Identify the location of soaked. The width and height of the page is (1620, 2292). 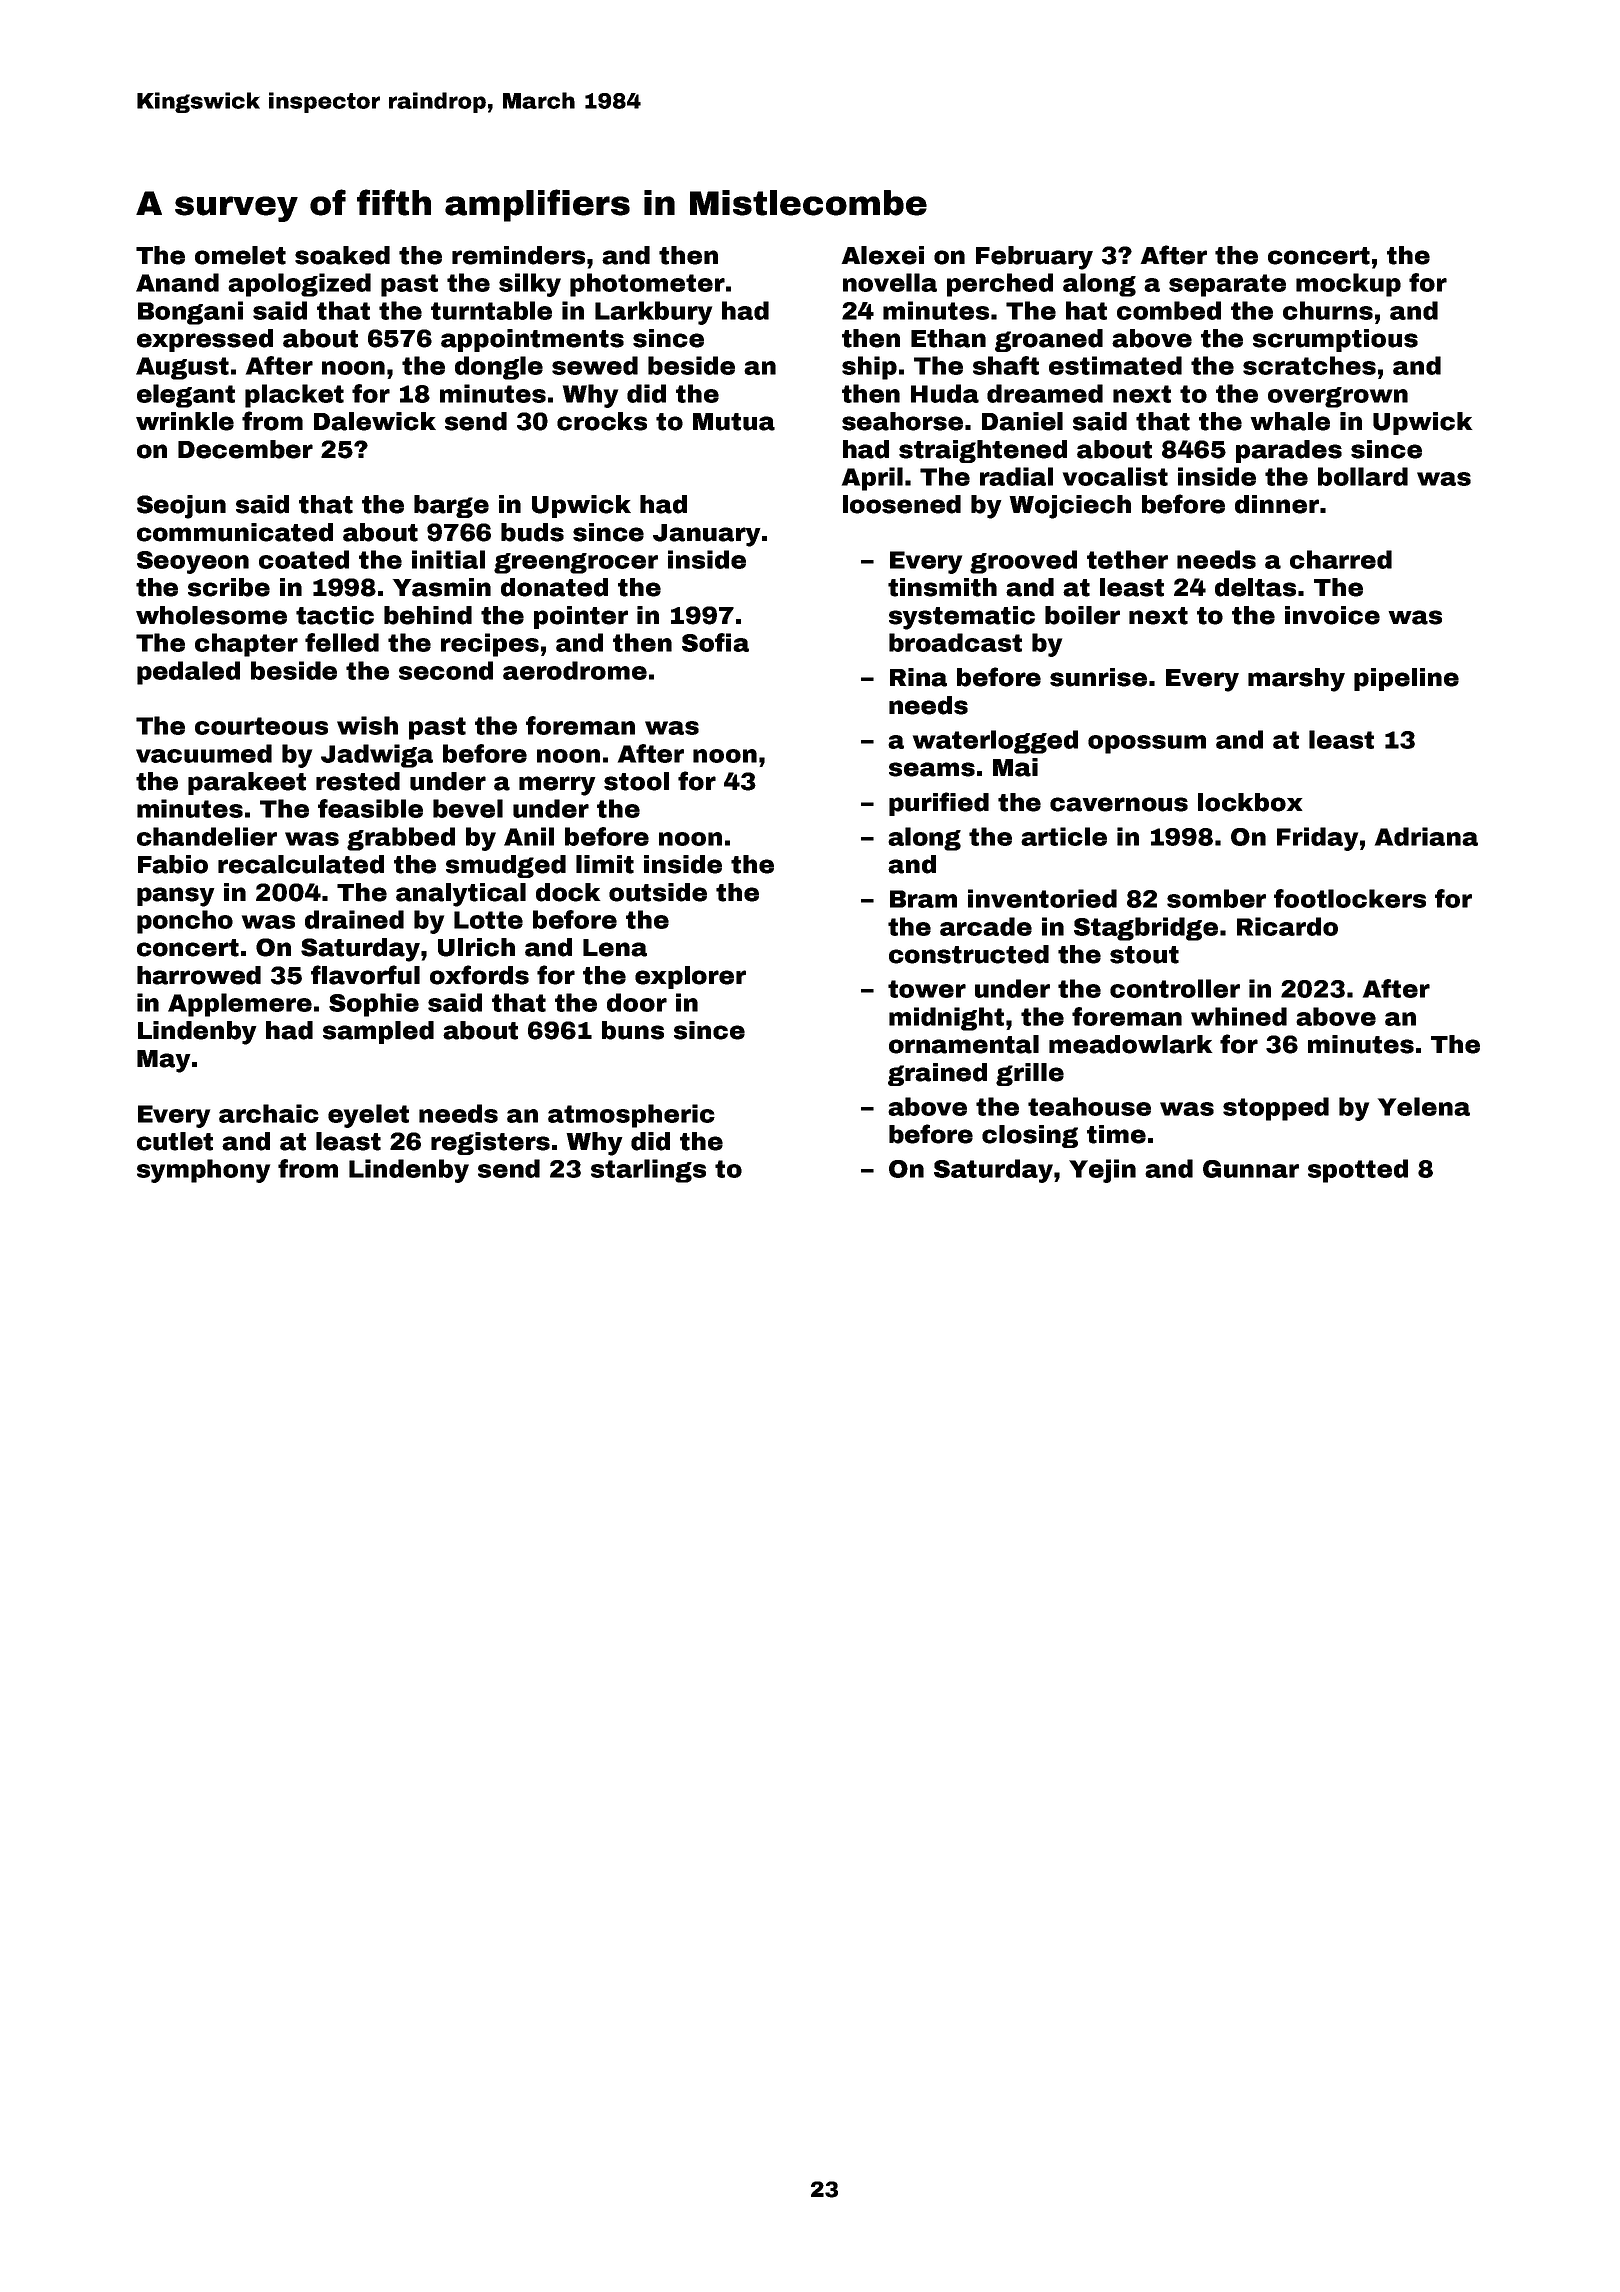
(342, 255).
